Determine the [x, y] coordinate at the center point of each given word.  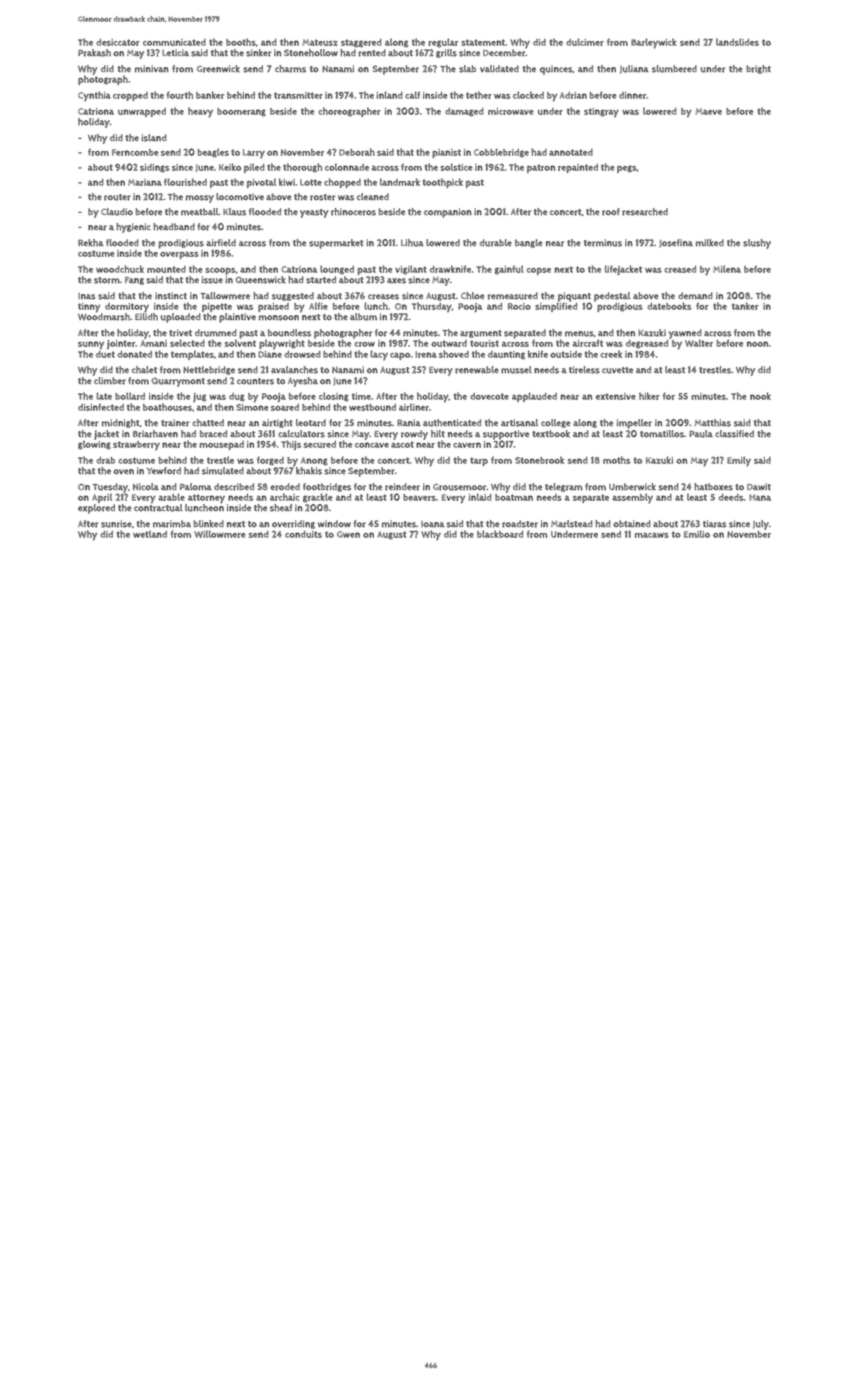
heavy [200, 112]
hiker [649, 396]
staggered [361, 43]
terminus [603, 243]
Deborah [357, 152]
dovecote [489, 396]
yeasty [314, 213]
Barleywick [654, 43]
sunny [91, 345]
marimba [172, 524]
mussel [516, 370]
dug [237, 397]
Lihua [412, 243]
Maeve [709, 111]
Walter [699, 343]
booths [241, 42]
